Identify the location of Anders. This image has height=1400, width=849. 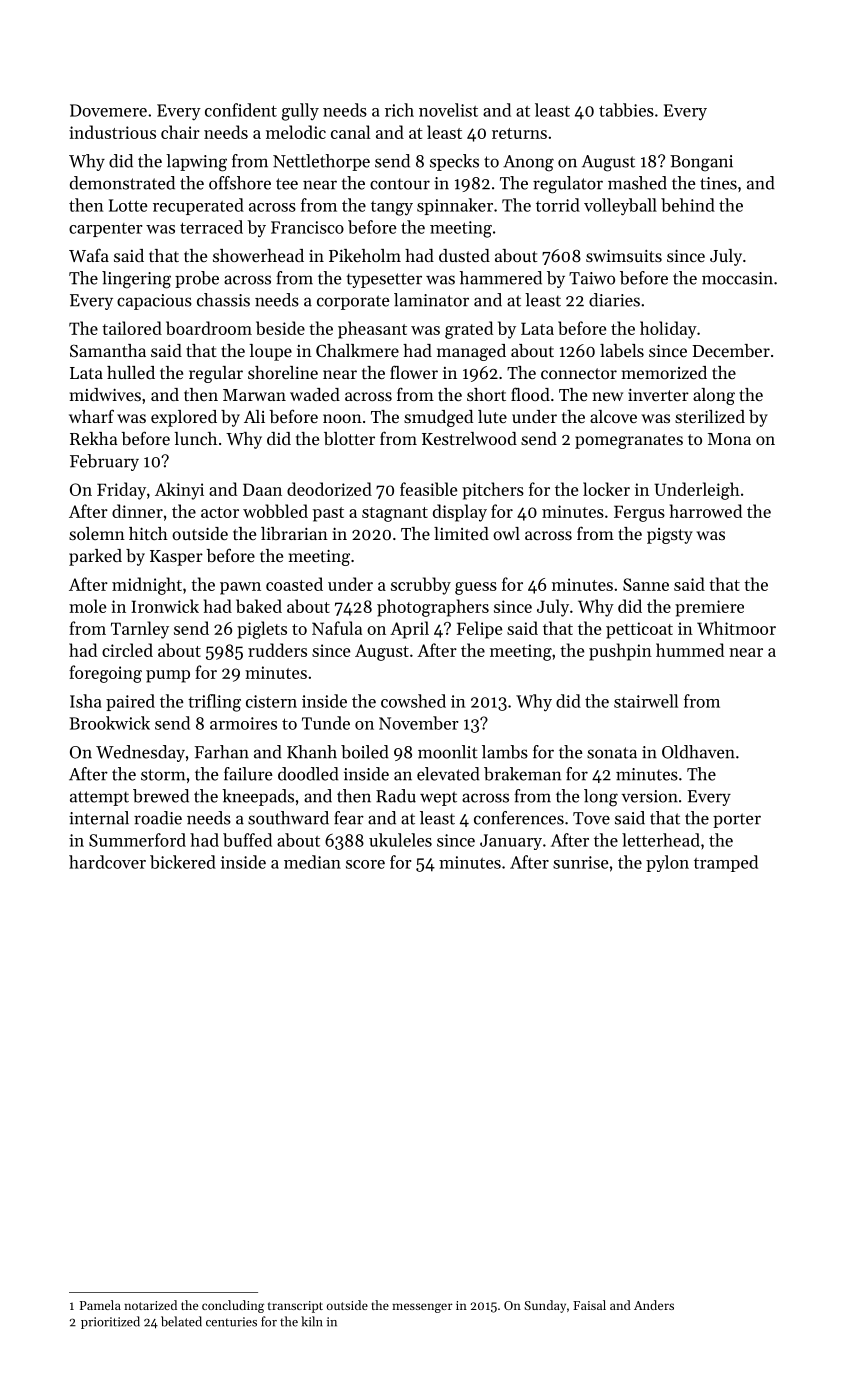
(654, 1305).
